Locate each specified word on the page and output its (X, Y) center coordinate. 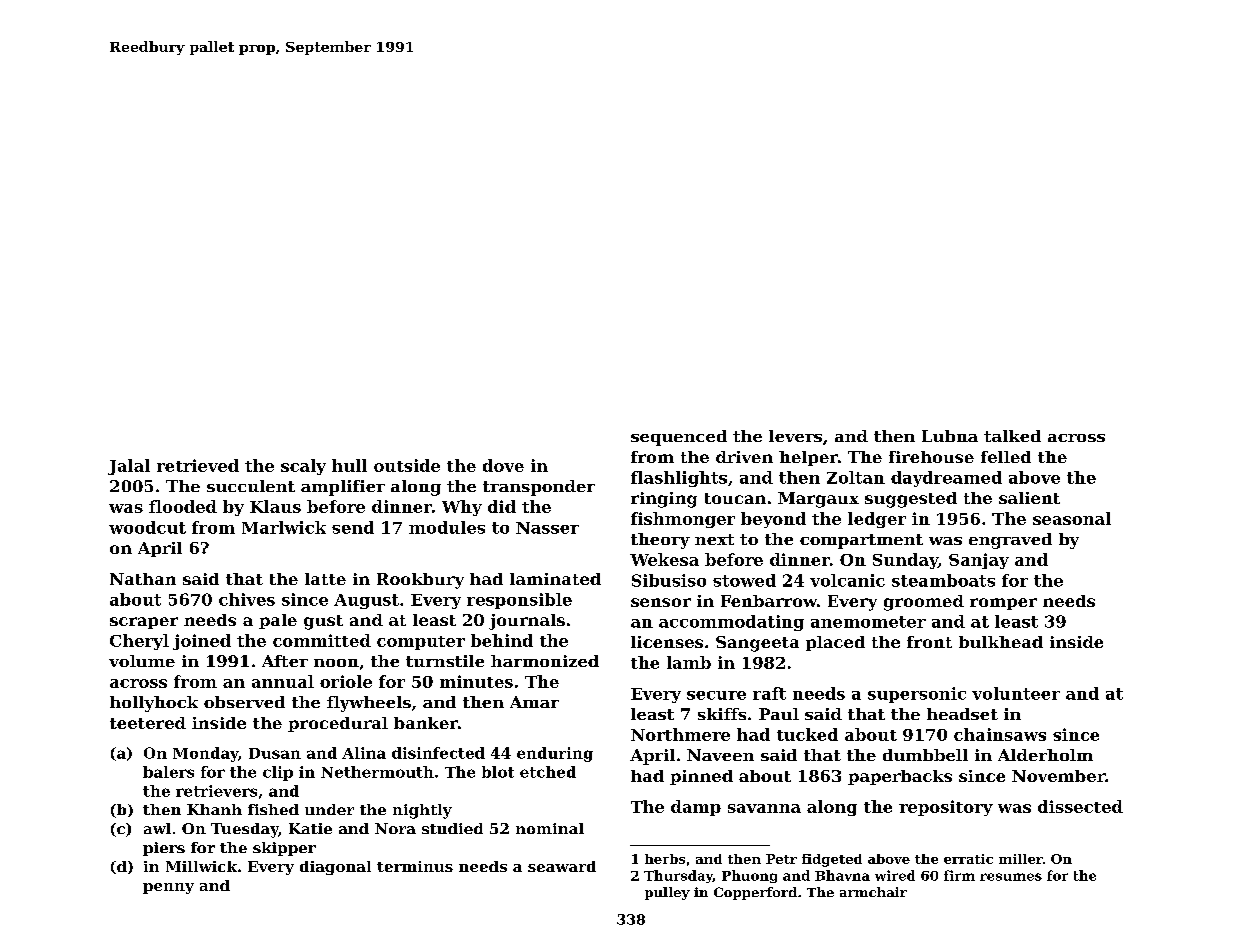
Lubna (950, 436)
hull (349, 465)
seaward (562, 866)
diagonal (335, 868)
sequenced (679, 438)
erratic (968, 859)
